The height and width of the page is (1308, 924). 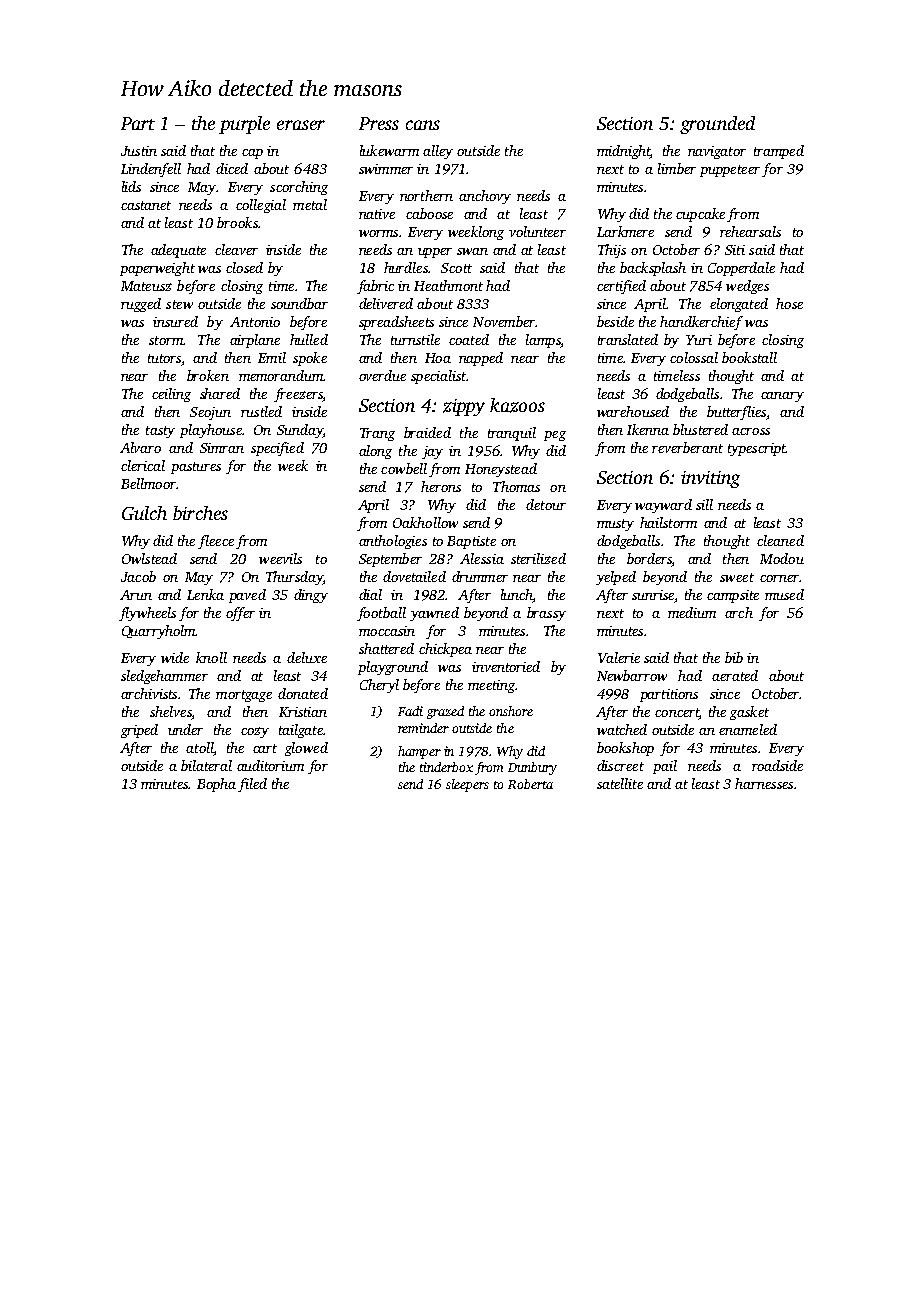 What do you see at coordinates (779, 152) in the page?
I see `tramped` at bounding box center [779, 152].
